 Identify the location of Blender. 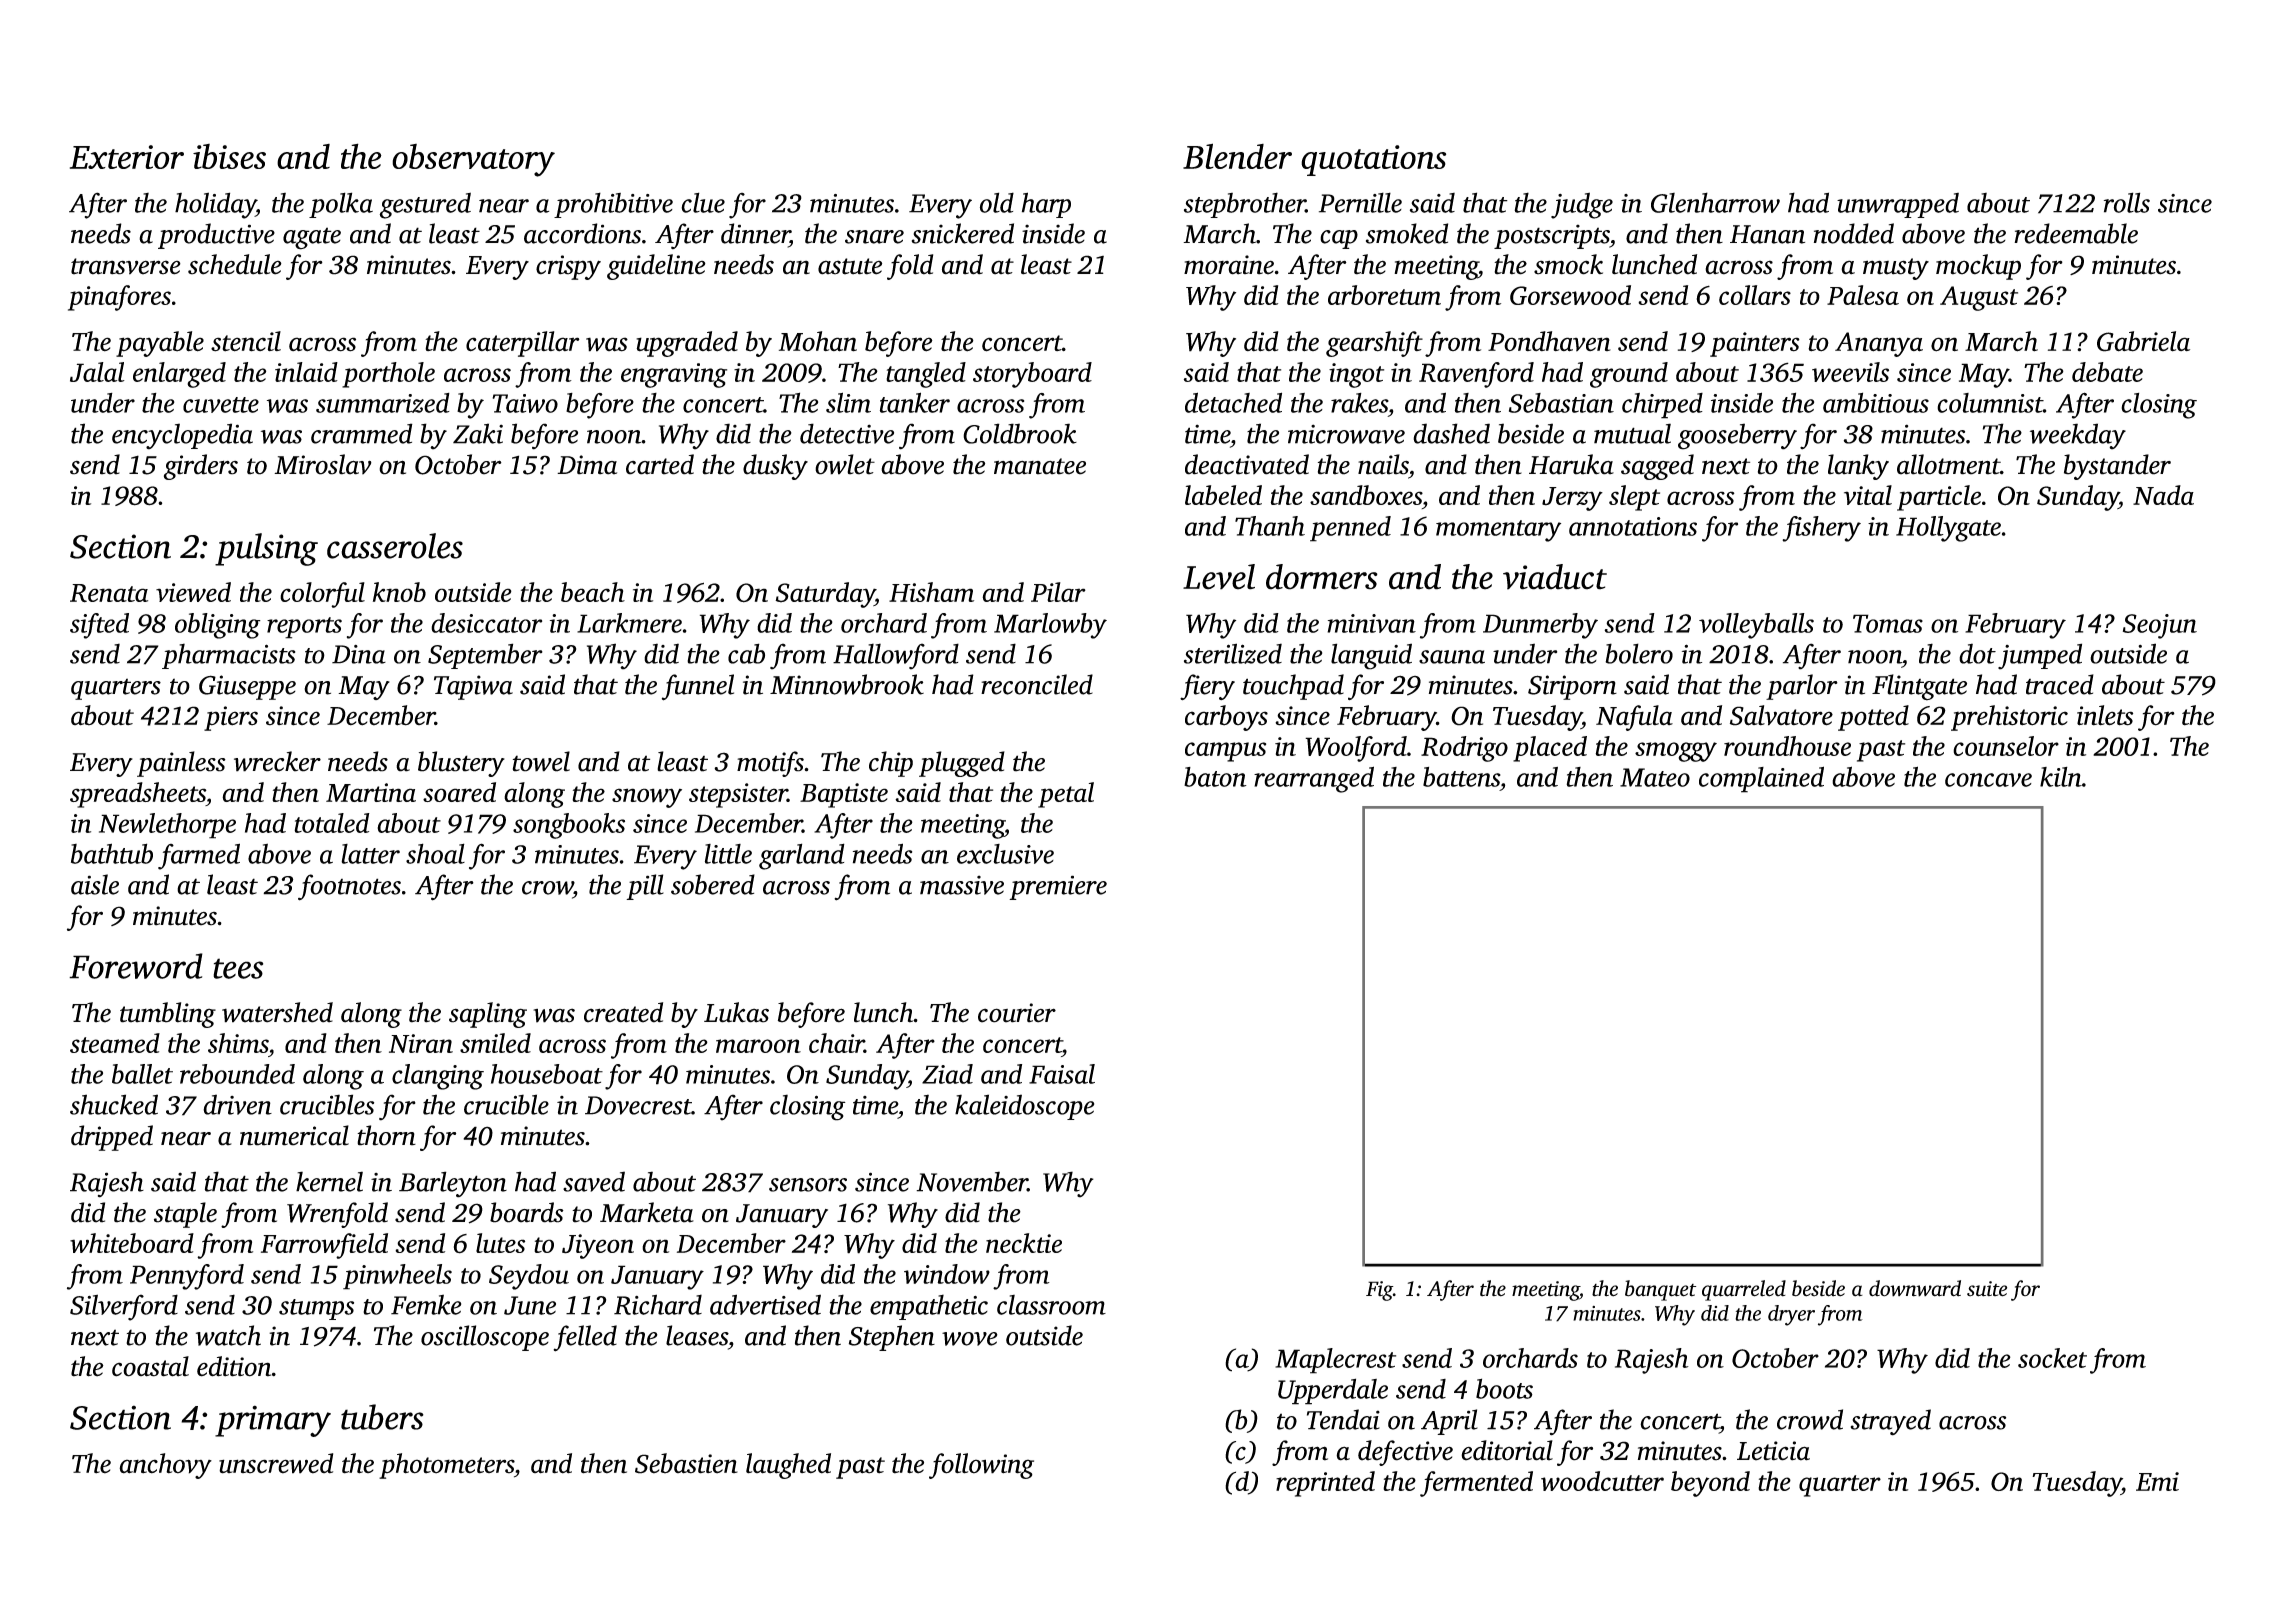
(1237, 156).
